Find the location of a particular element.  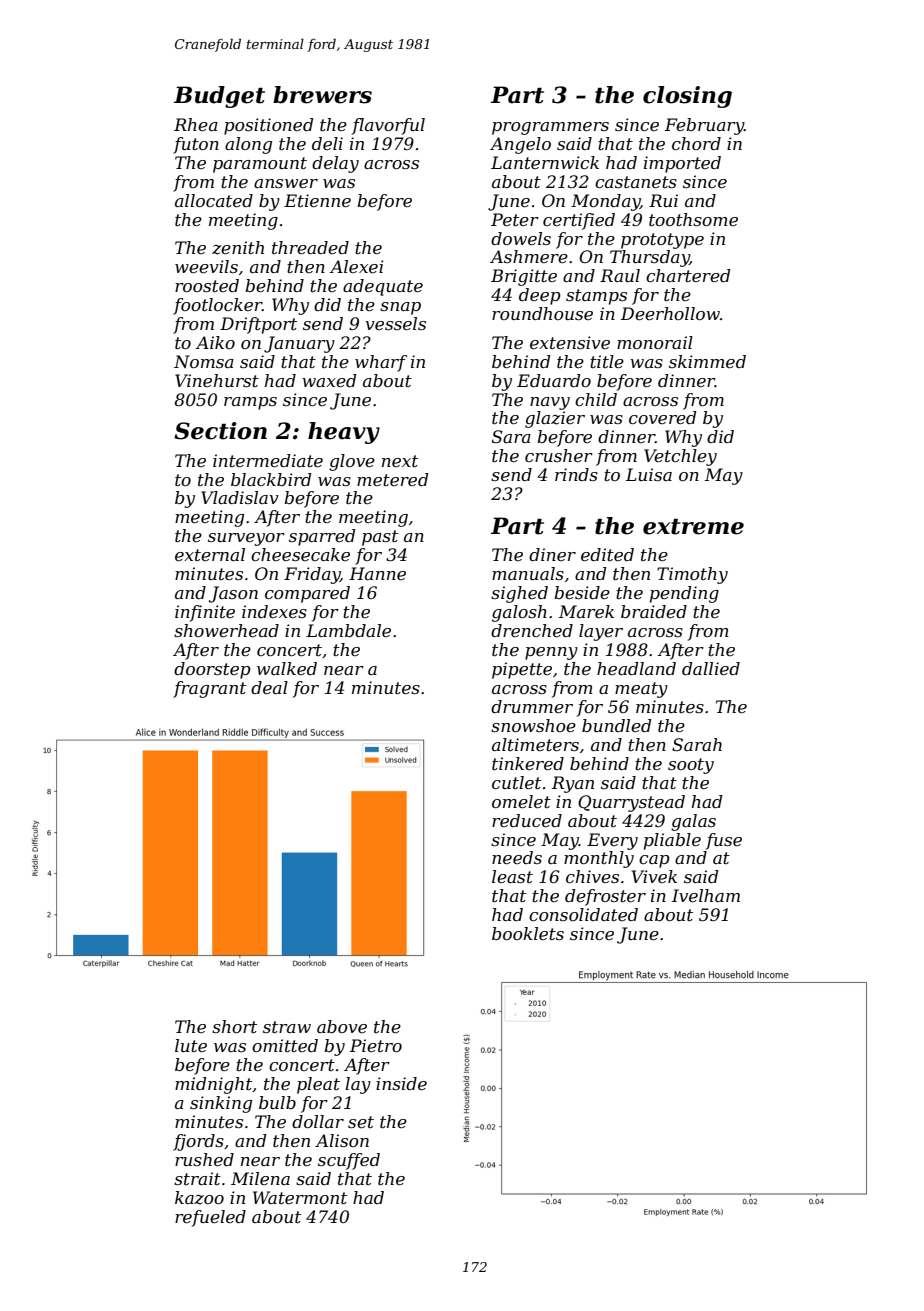

certified is located at coordinates (579, 221).
